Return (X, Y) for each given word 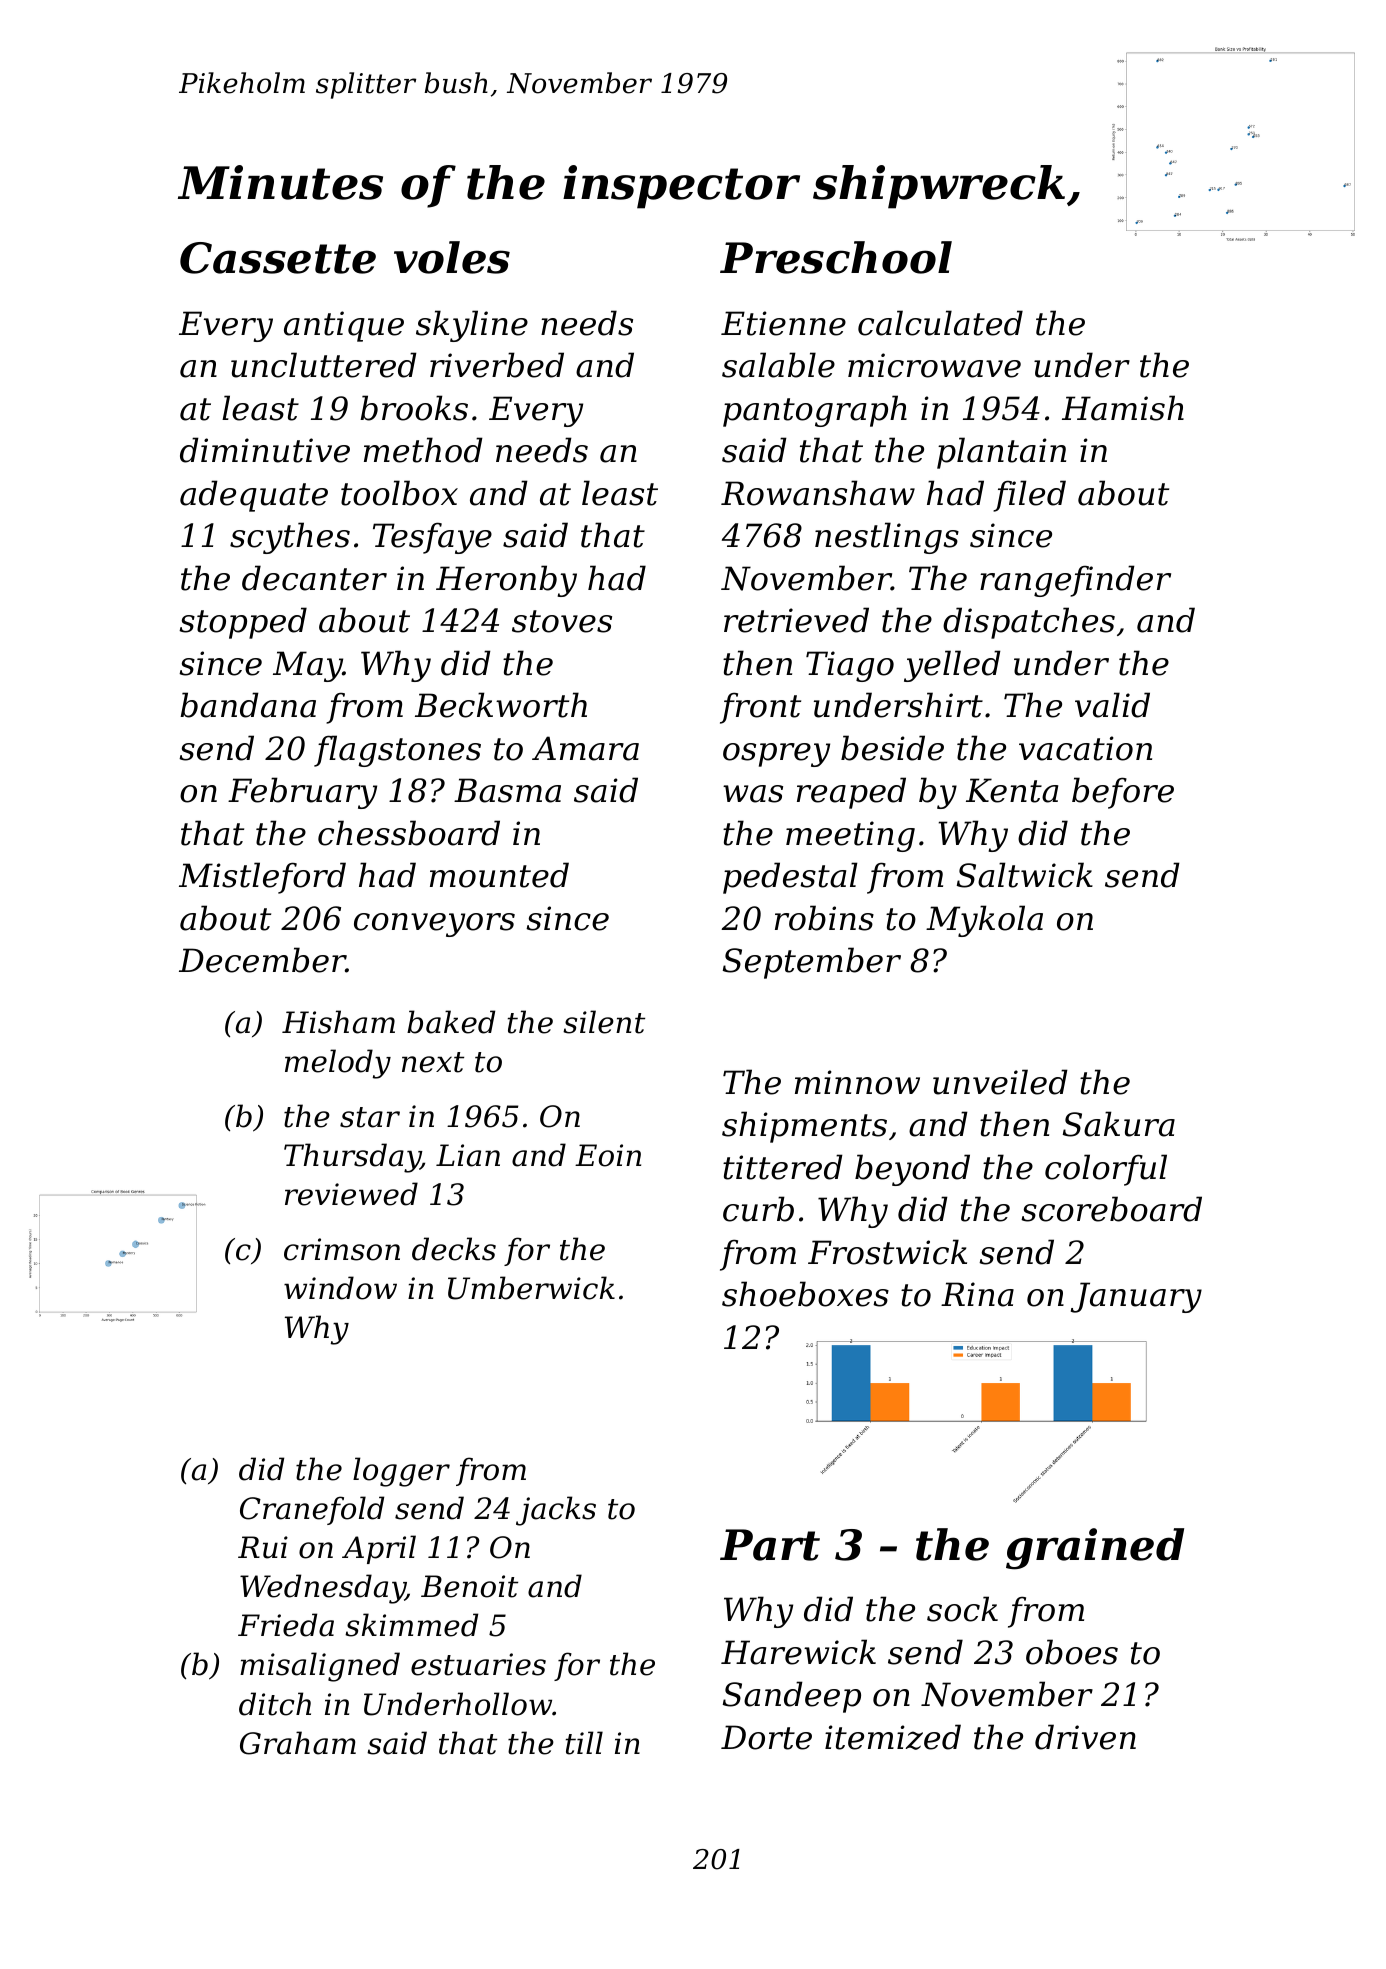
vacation (1085, 748)
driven (1085, 1737)
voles (452, 257)
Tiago (850, 666)
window (340, 1288)
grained (1095, 1549)
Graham (298, 1743)
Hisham (338, 1022)
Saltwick (1025, 875)
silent (604, 1022)
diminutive (265, 450)
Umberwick (531, 1288)
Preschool (836, 257)
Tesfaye (432, 538)
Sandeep (792, 1697)
